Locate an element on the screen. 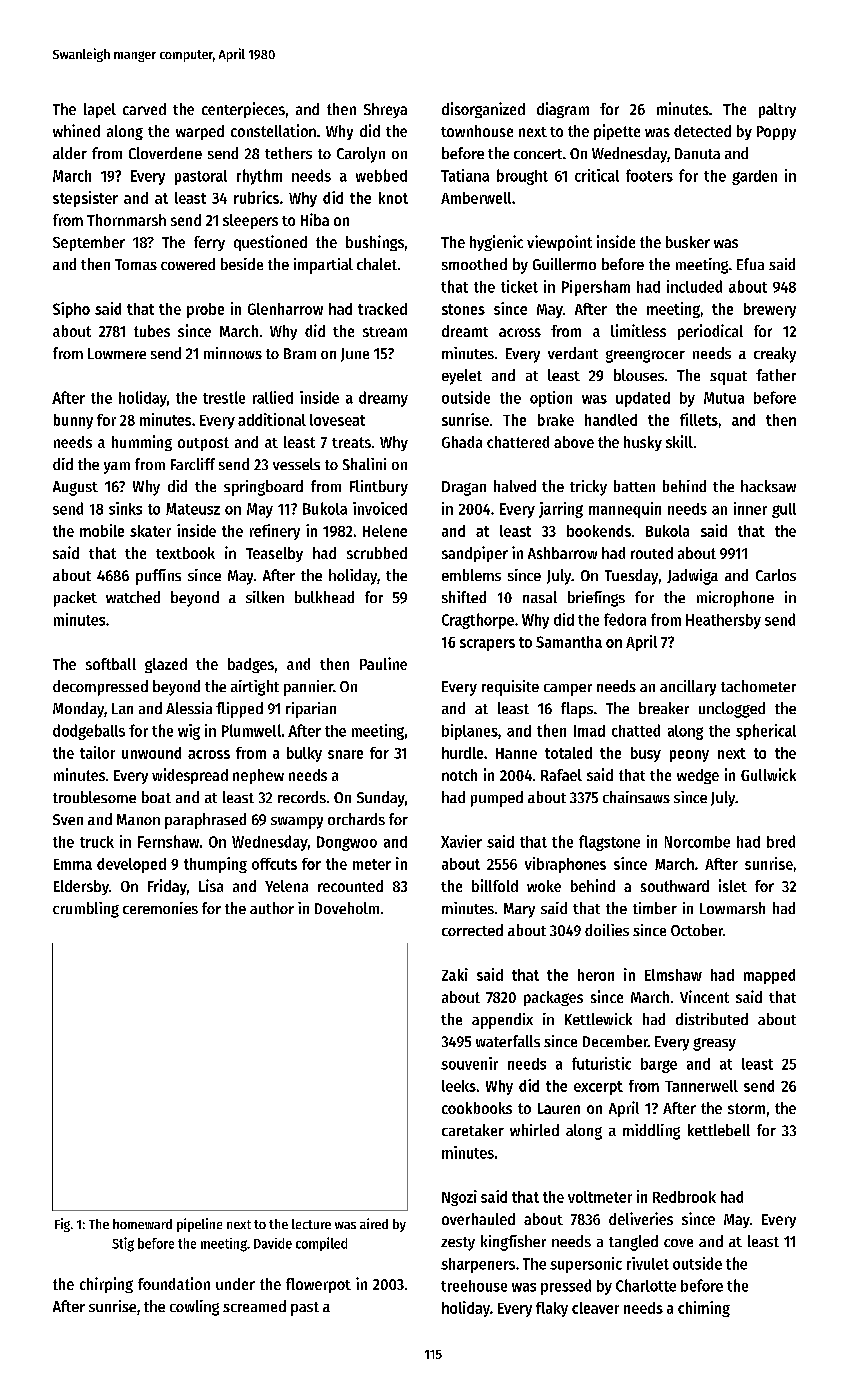 This screenshot has width=849, height=1400. Mary is located at coordinates (519, 910).
